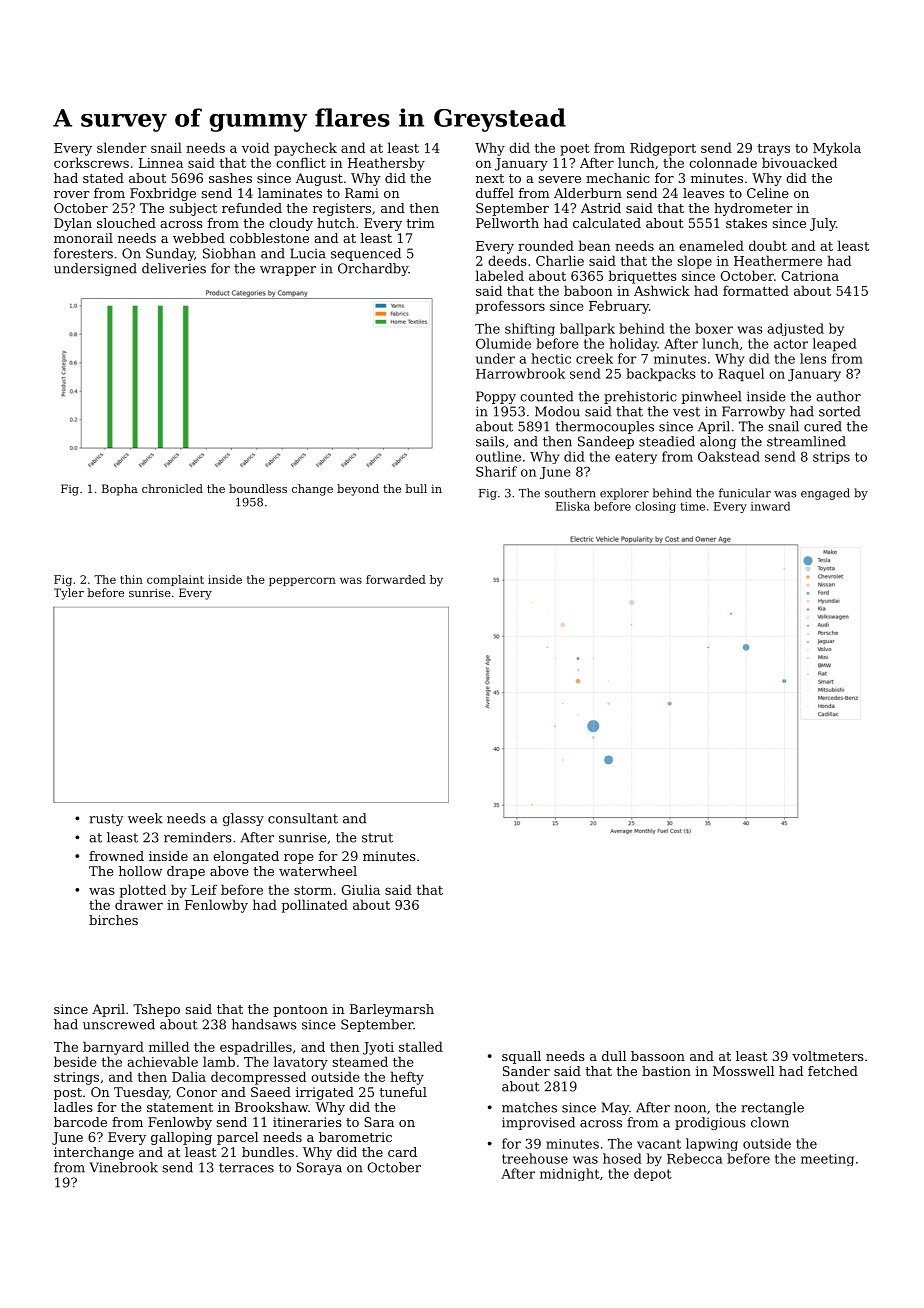 This image has width=924, height=1308. What do you see at coordinates (743, 1071) in the image?
I see `Mosswell` at bounding box center [743, 1071].
